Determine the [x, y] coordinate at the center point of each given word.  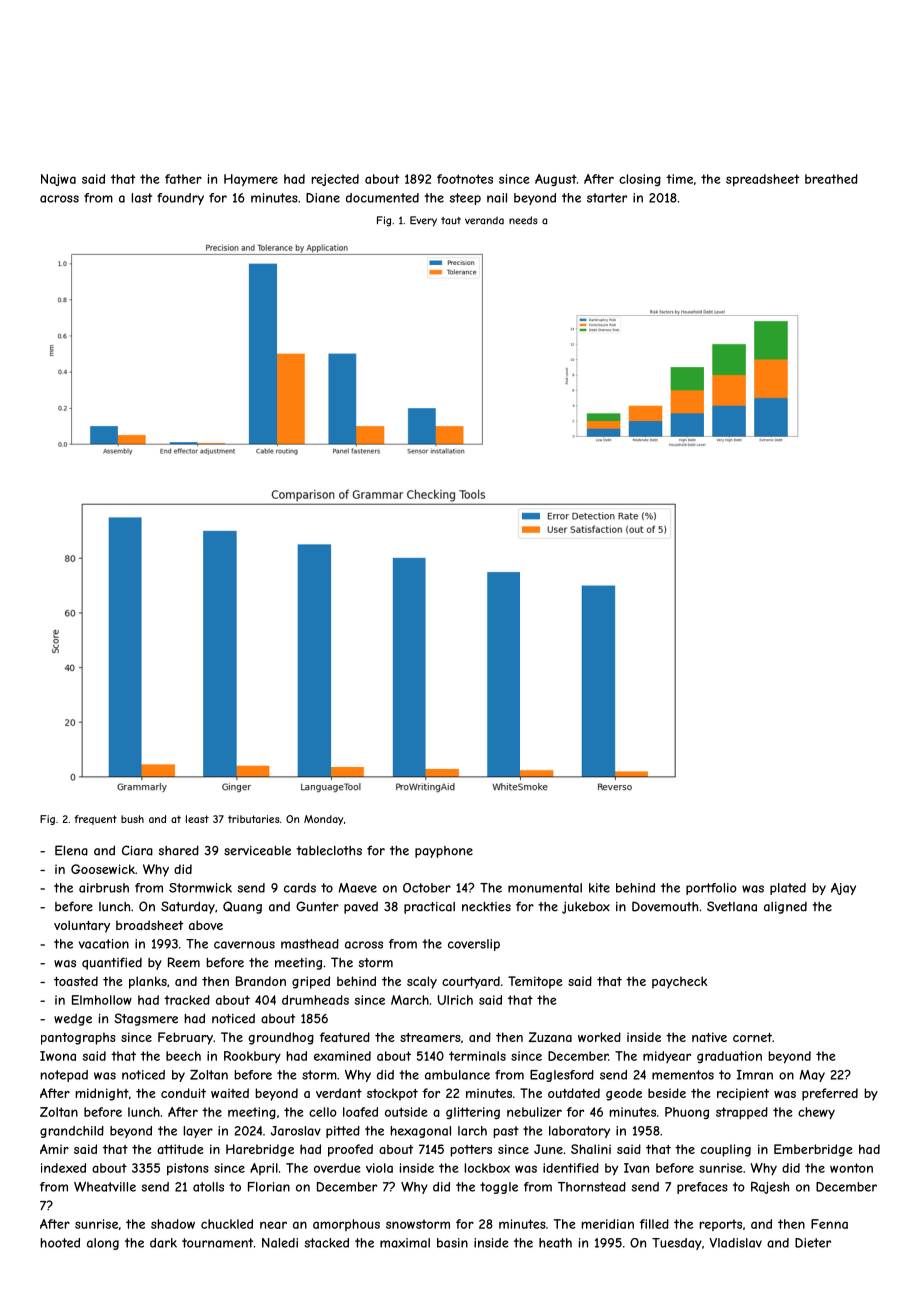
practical [429, 908]
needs [523, 220]
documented [382, 198]
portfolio [711, 889]
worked [599, 1037]
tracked [187, 1000]
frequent [95, 820]
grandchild [72, 1132]
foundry [180, 199]
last [141, 198]
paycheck [679, 982]
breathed [831, 179]
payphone [444, 852]
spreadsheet [762, 180]
